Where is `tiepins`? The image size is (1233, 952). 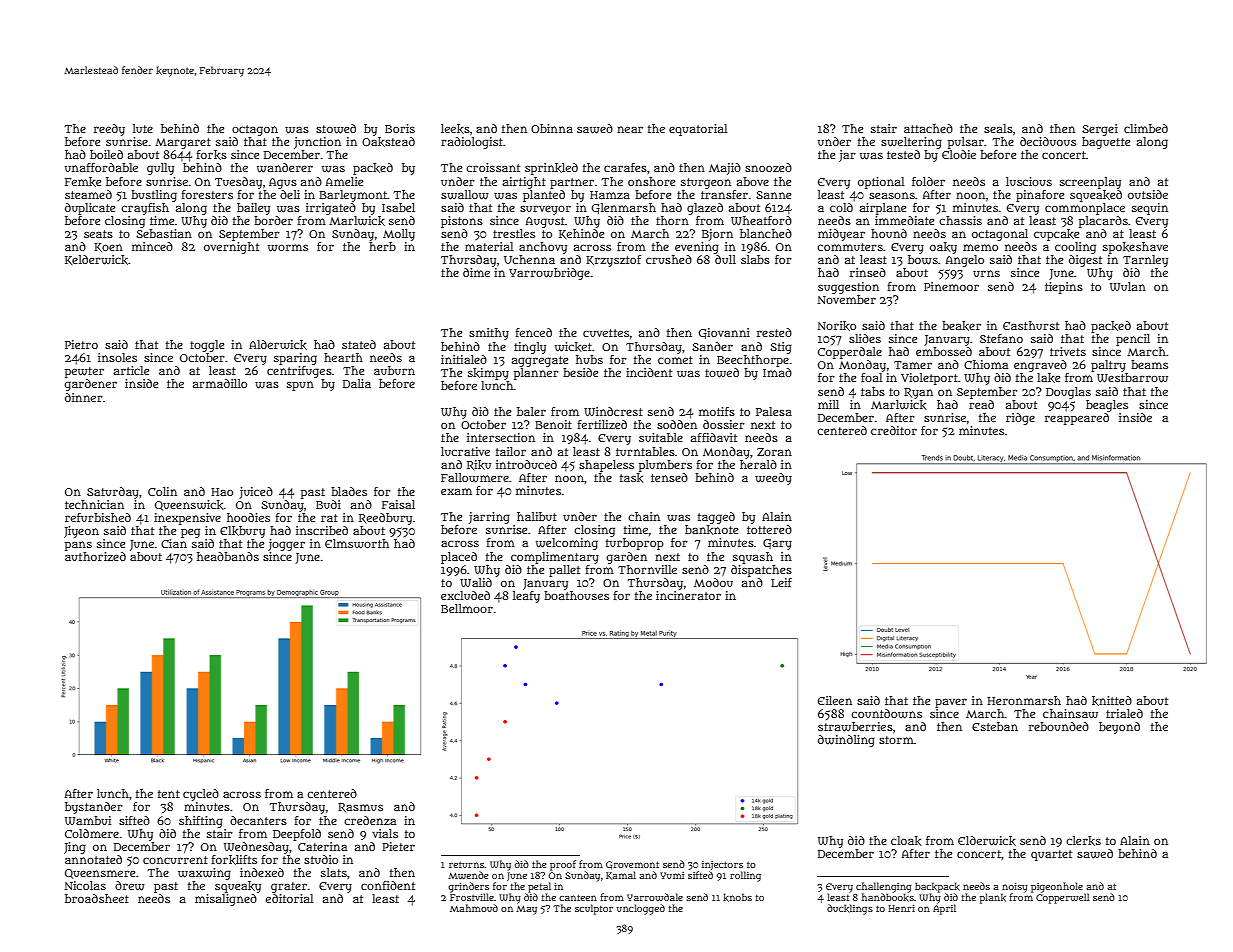
tiepins is located at coordinates (1064, 288).
